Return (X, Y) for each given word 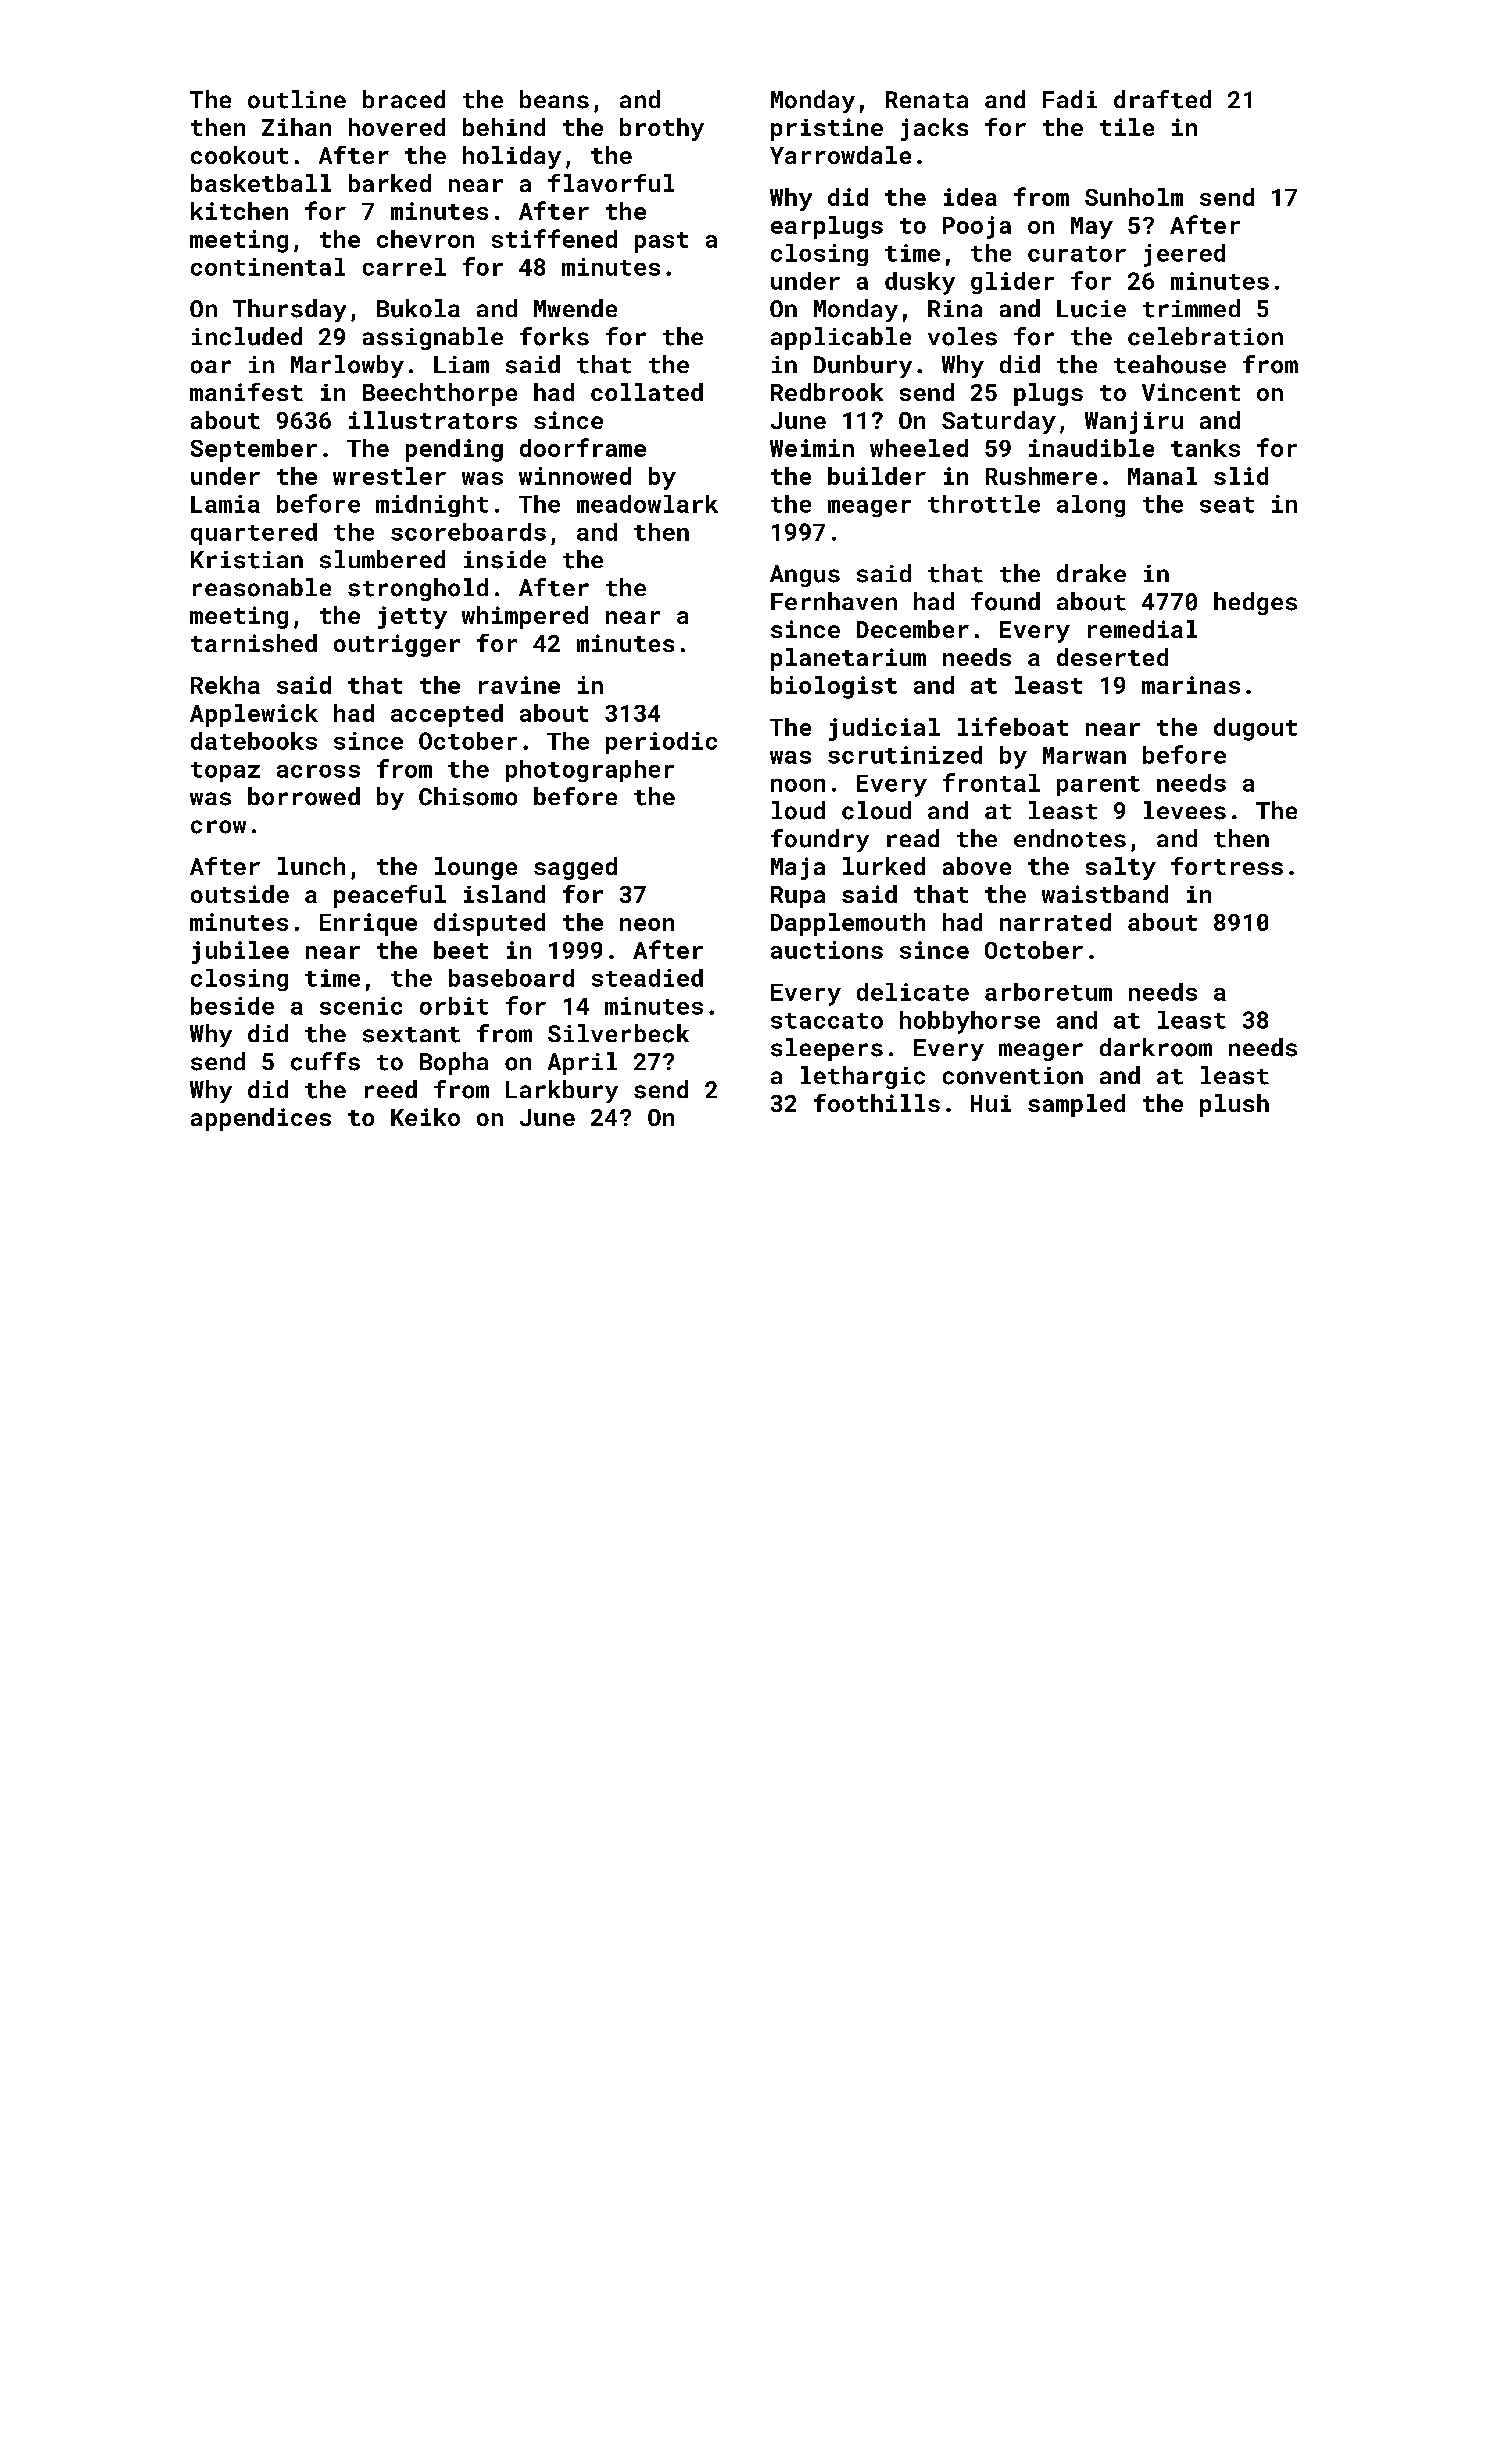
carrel (404, 267)
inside (505, 559)
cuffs (325, 1061)
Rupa (798, 897)
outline (297, 99)
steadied (647, 978)
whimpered (525, 617)
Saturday (999, 422)
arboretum (1048, 992)
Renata (927, 100)
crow (218, 827)
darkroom (1156, 1047)
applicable (841, 338)
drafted (1162, 99)
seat (1227, 505)
